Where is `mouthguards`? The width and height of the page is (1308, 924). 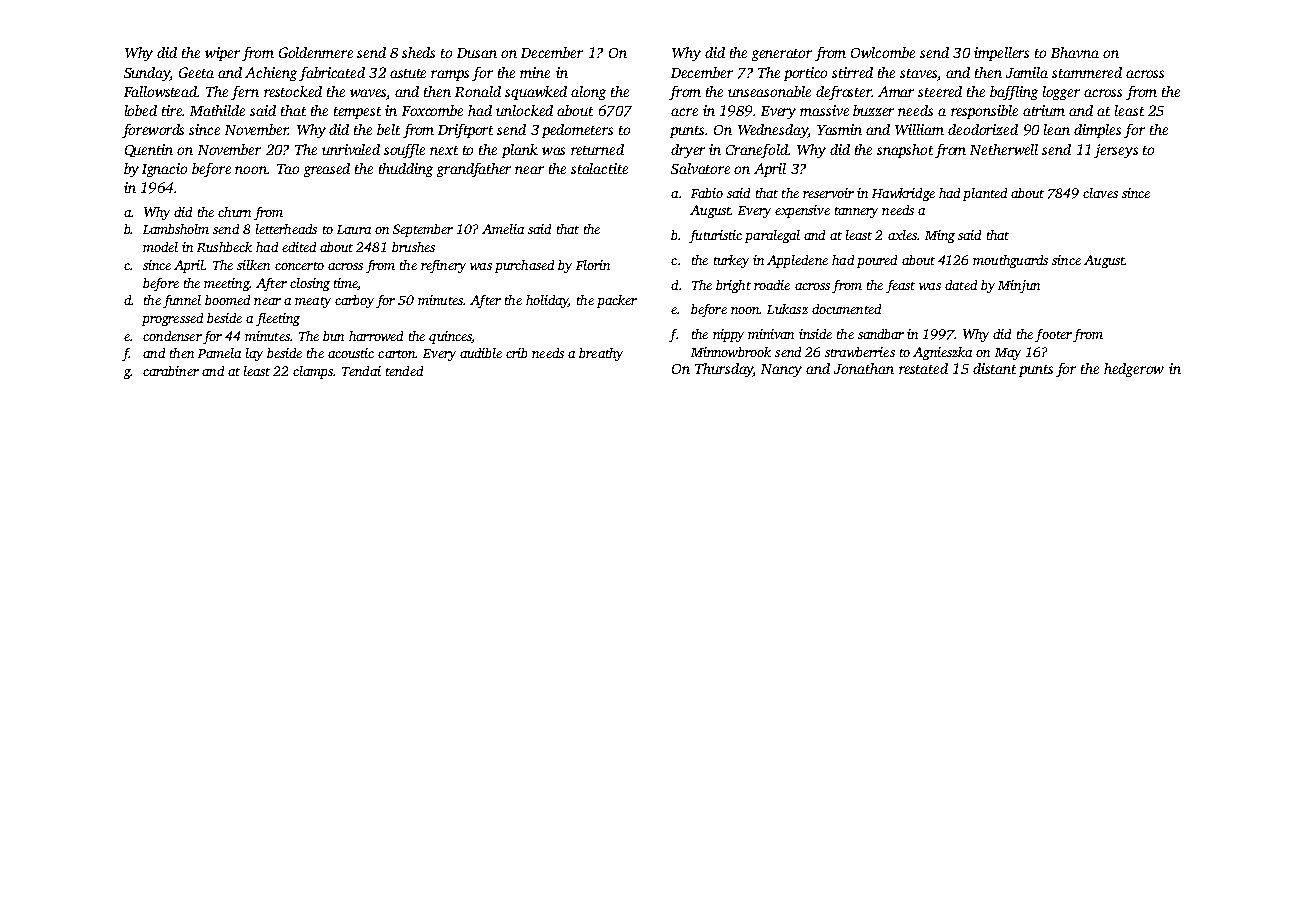 mouthguards is located at coordinates (1010, 261).
